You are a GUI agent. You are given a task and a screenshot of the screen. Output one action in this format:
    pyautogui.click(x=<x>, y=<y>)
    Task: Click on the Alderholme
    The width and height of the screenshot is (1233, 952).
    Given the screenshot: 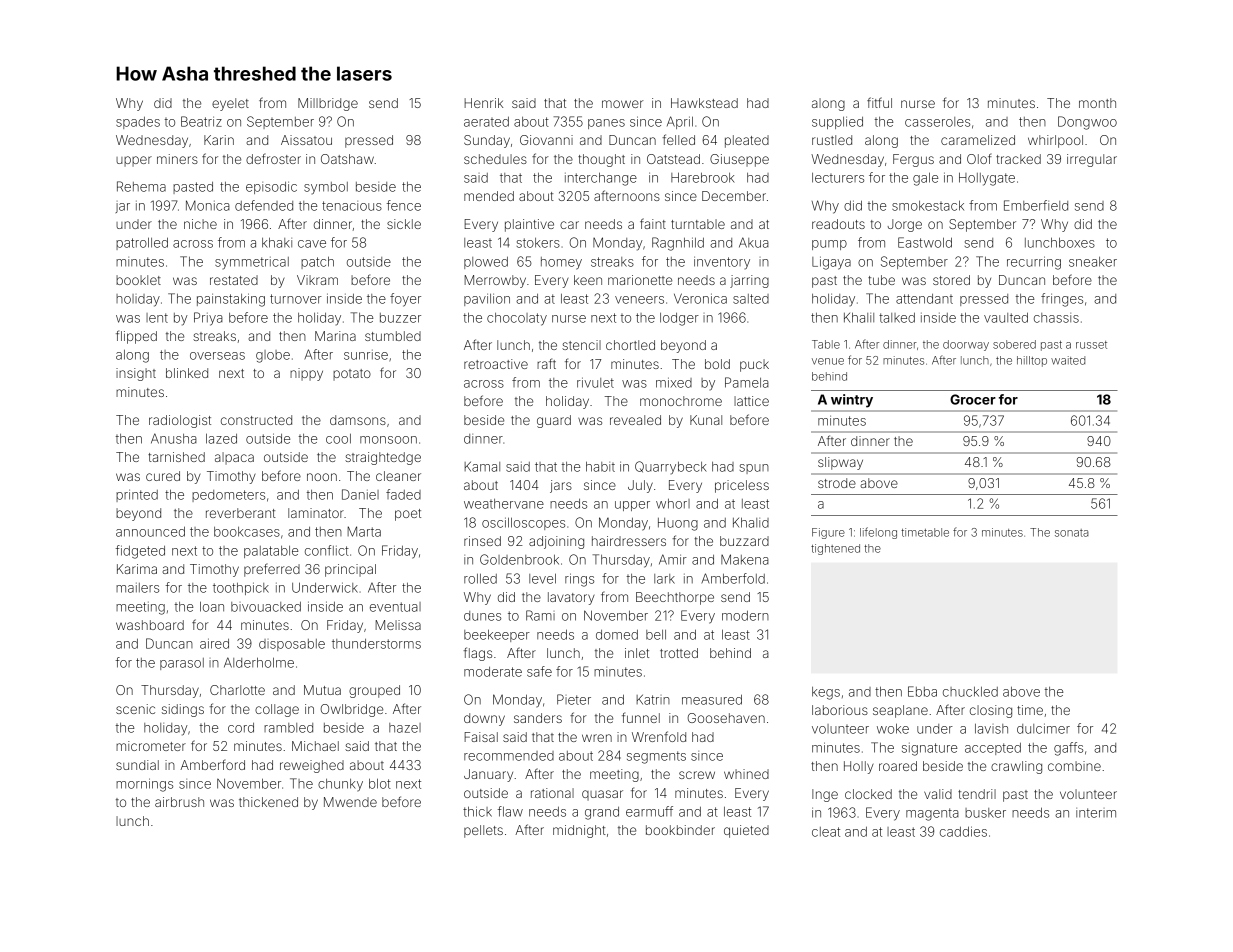 What is the action you would take?
    pyautogui.click(x=259, y=662)
